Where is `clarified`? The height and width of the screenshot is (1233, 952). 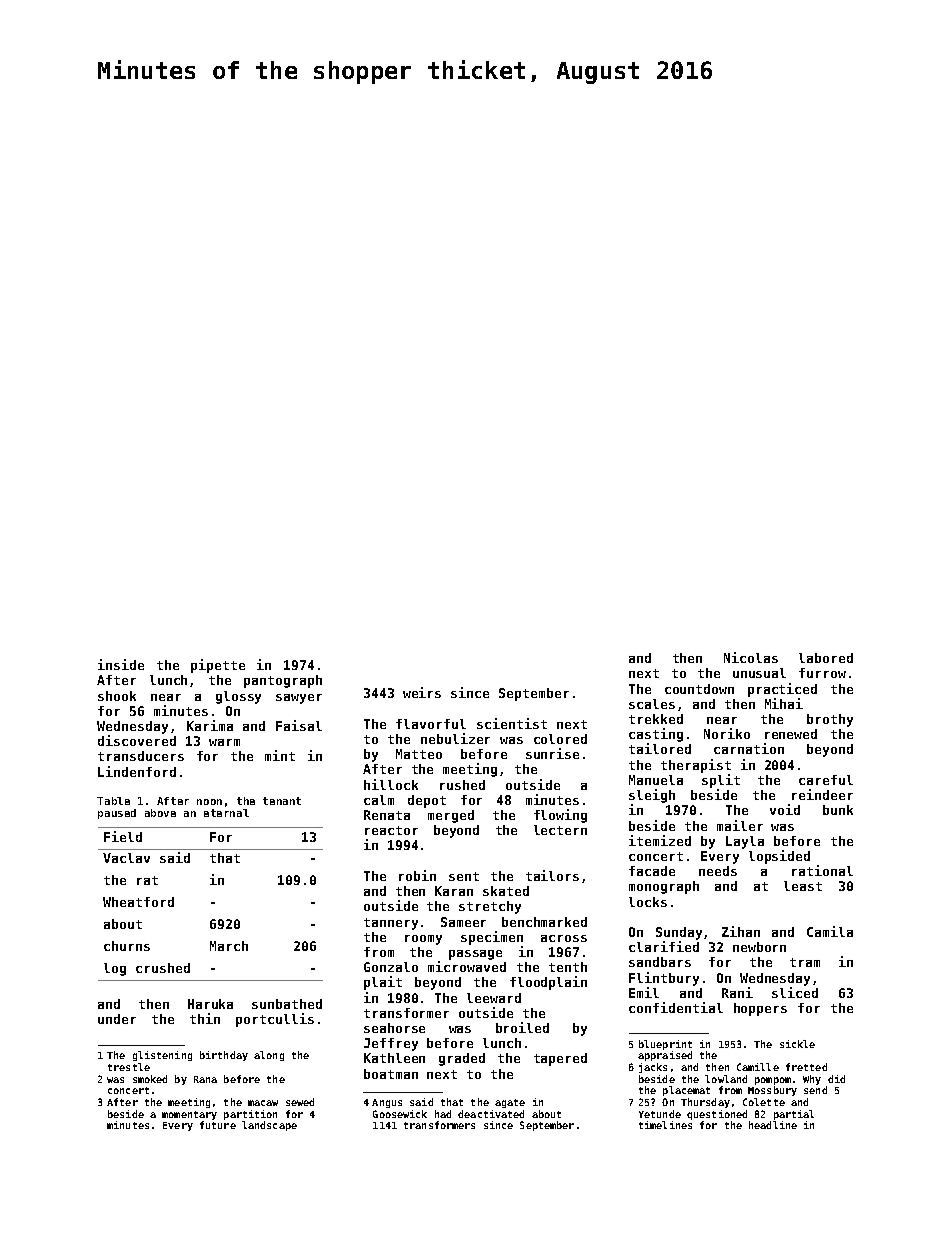 clarified is located at coordinates (664, 946).
